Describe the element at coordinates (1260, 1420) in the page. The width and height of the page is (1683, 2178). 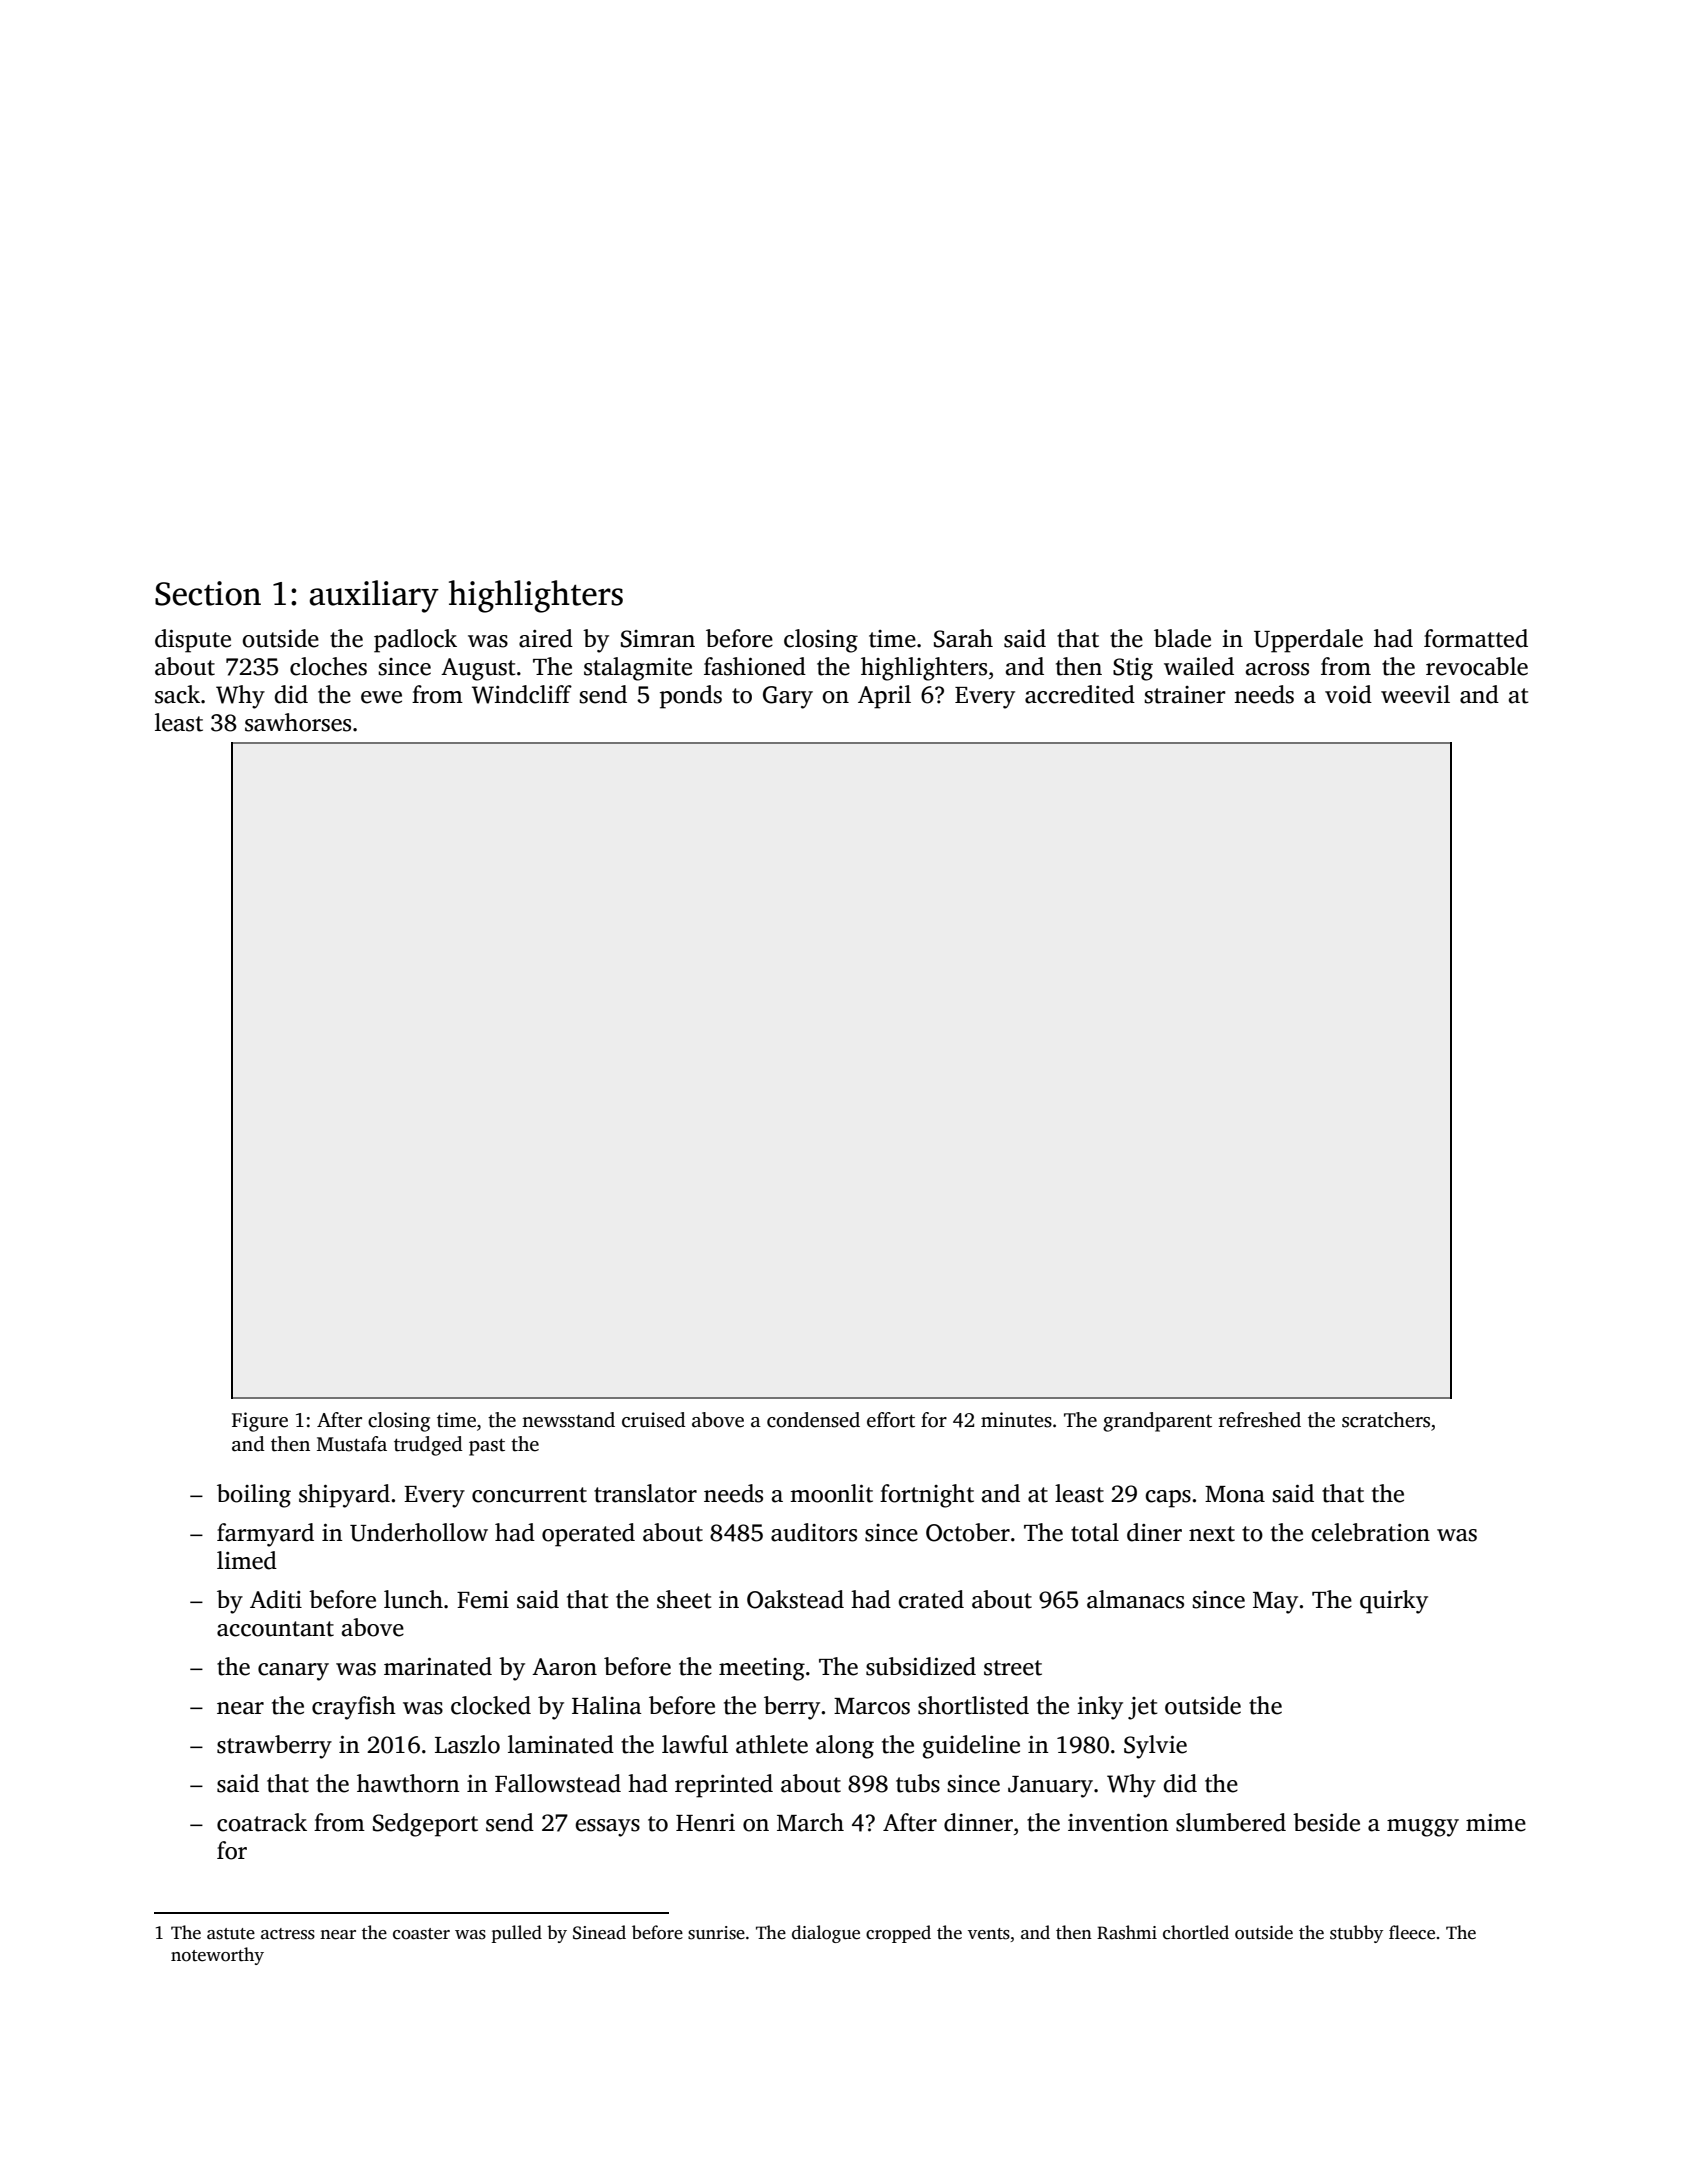
I see `refreshed` at that location.
